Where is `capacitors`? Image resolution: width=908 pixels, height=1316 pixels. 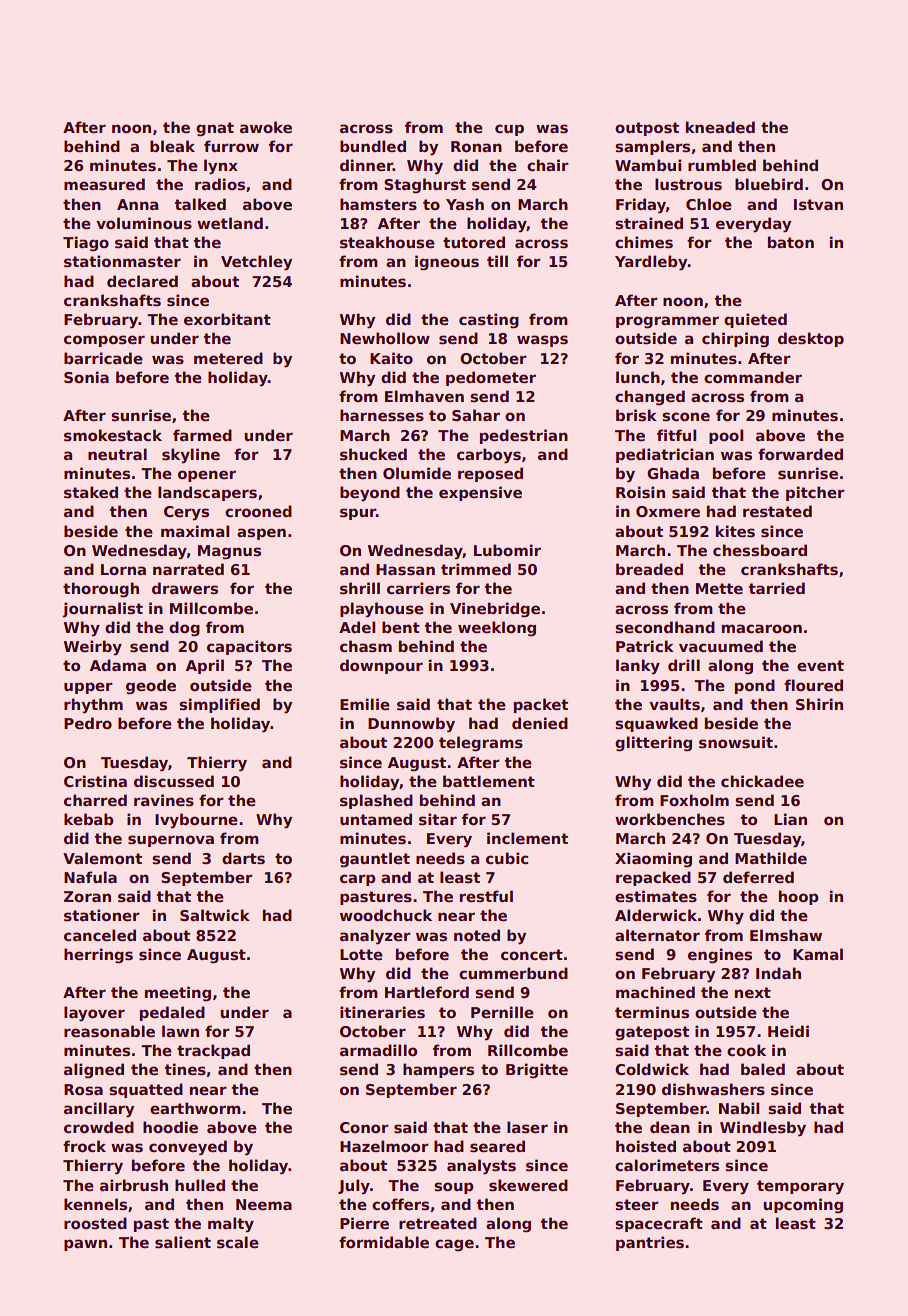 capacitors is located at coordinates (249, 647).
